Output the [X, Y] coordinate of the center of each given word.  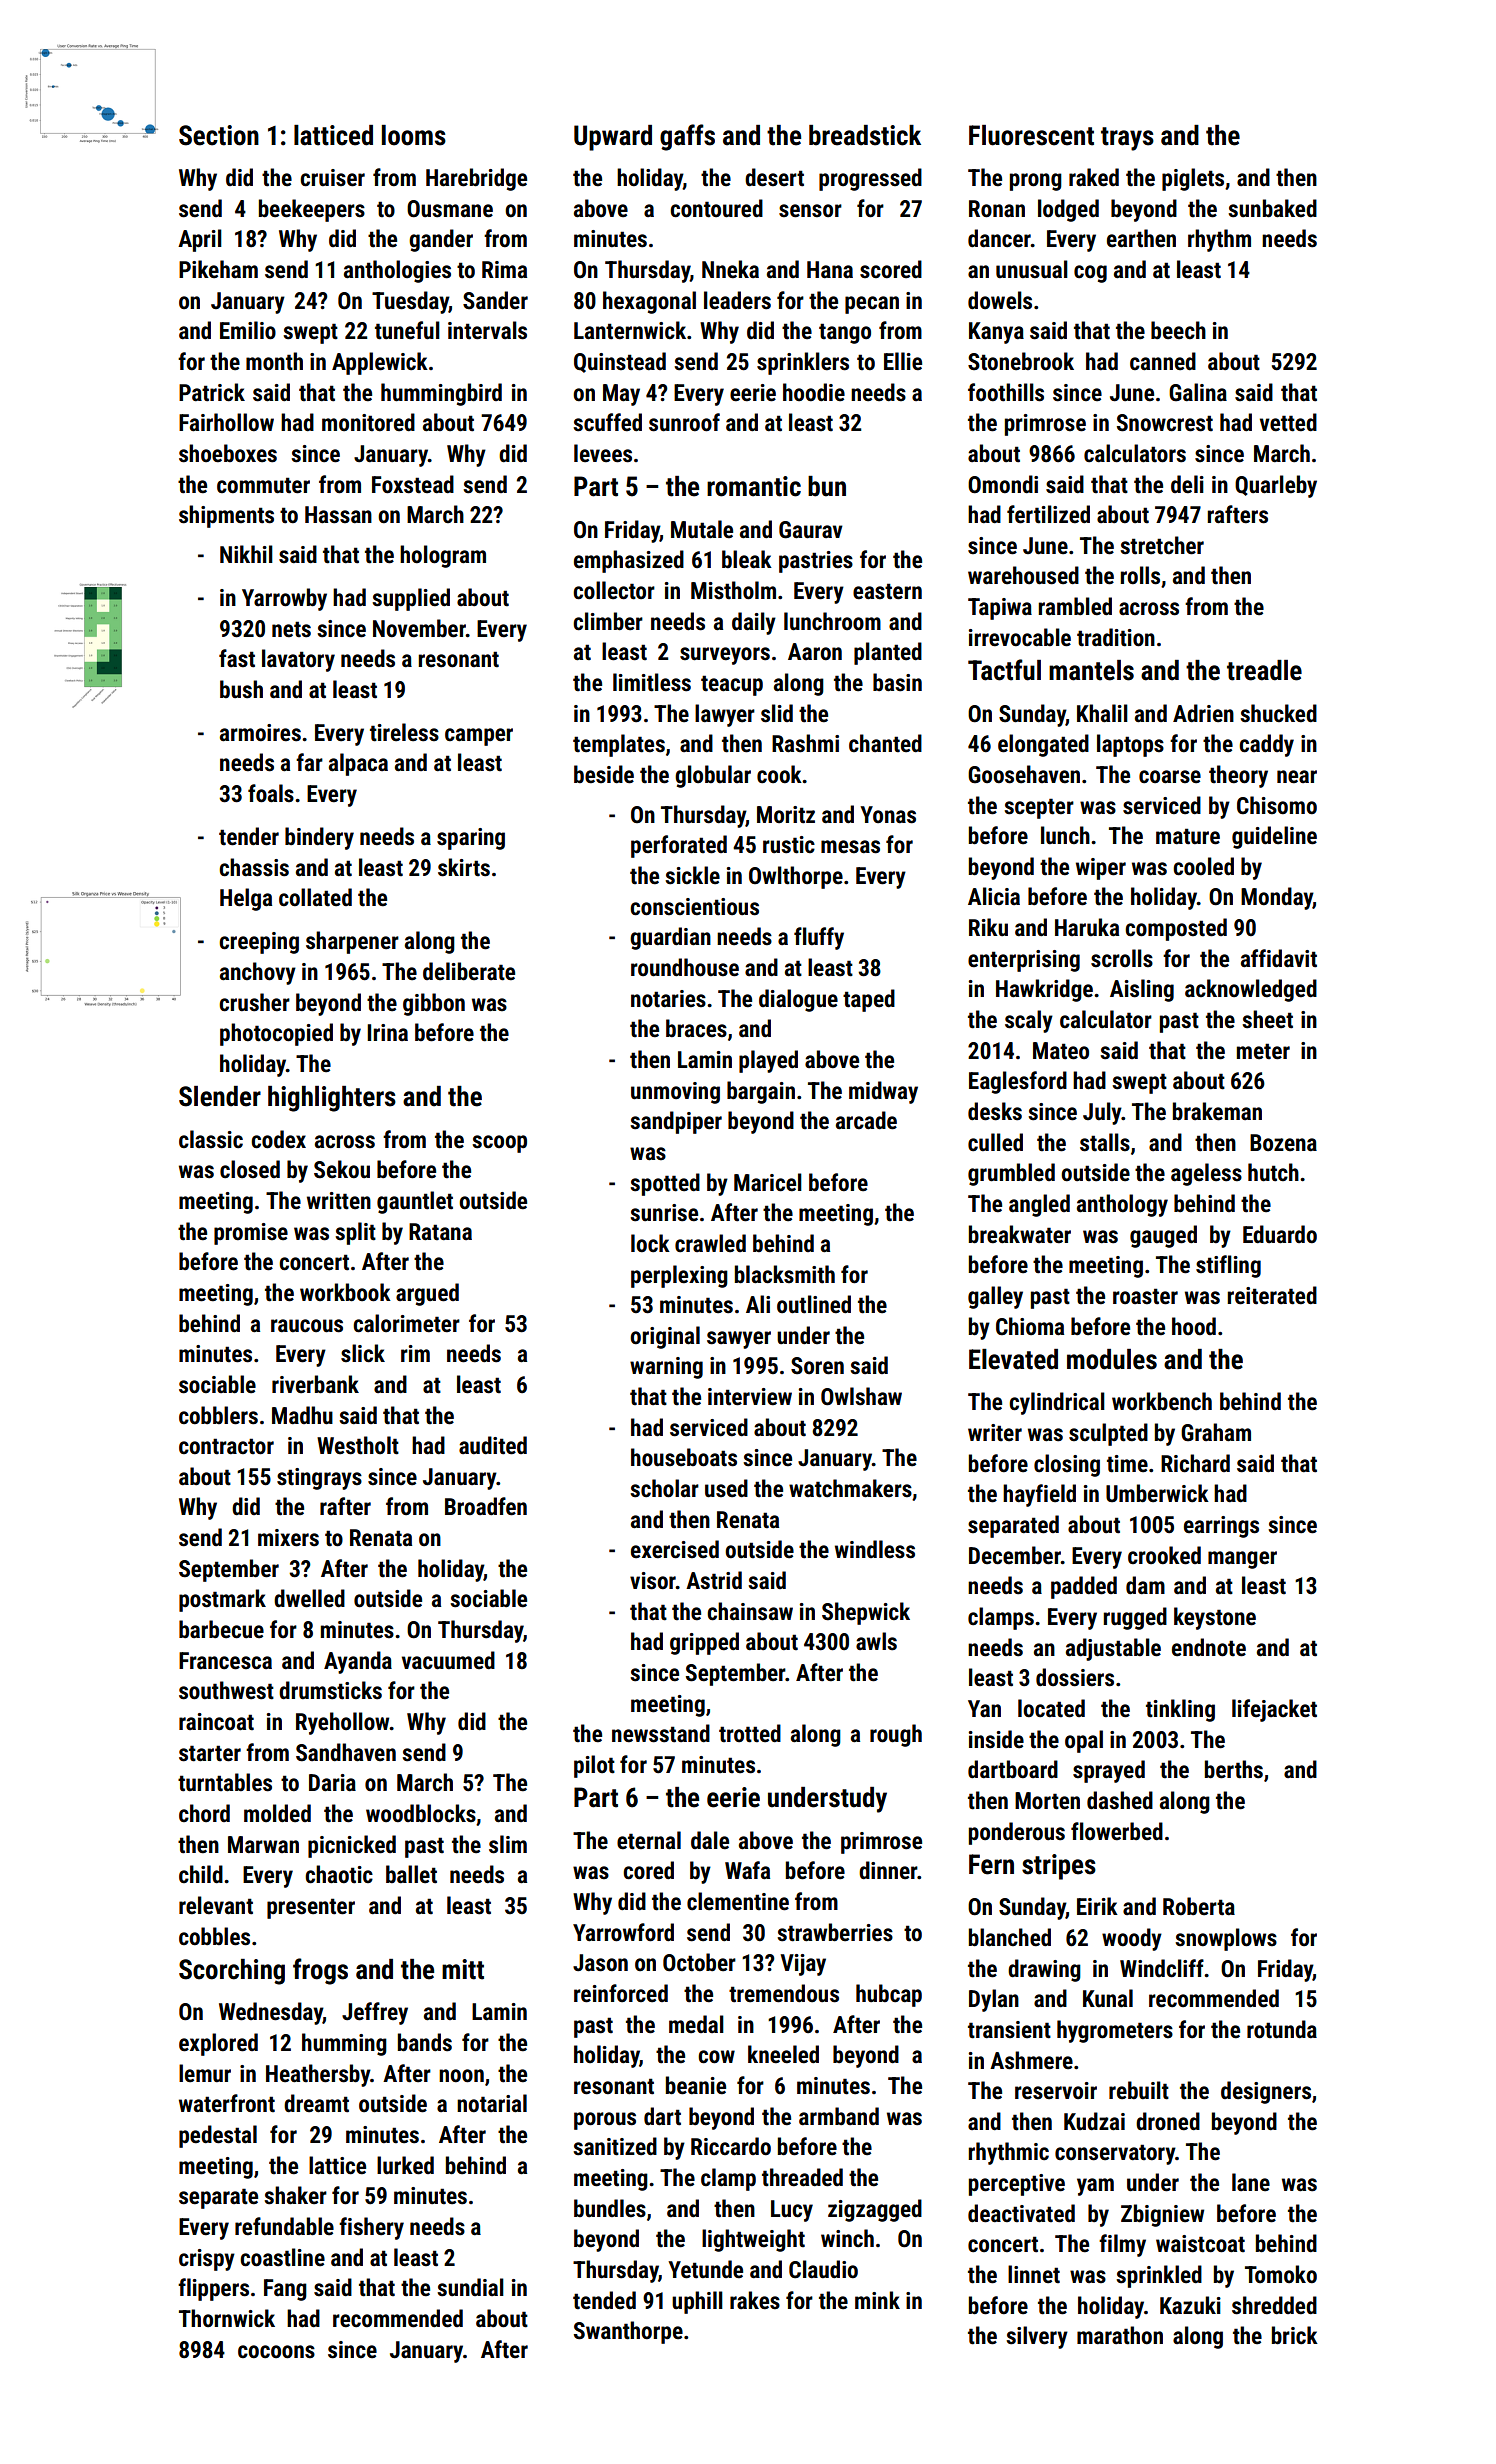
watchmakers [850, 1488]
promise [251, 1234]
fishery [371, 2228]
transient [1009, 2030]
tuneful [407, 330]
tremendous [784, 1993]
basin [897, 682]
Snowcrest [1165, 423]
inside [996, 1739]
